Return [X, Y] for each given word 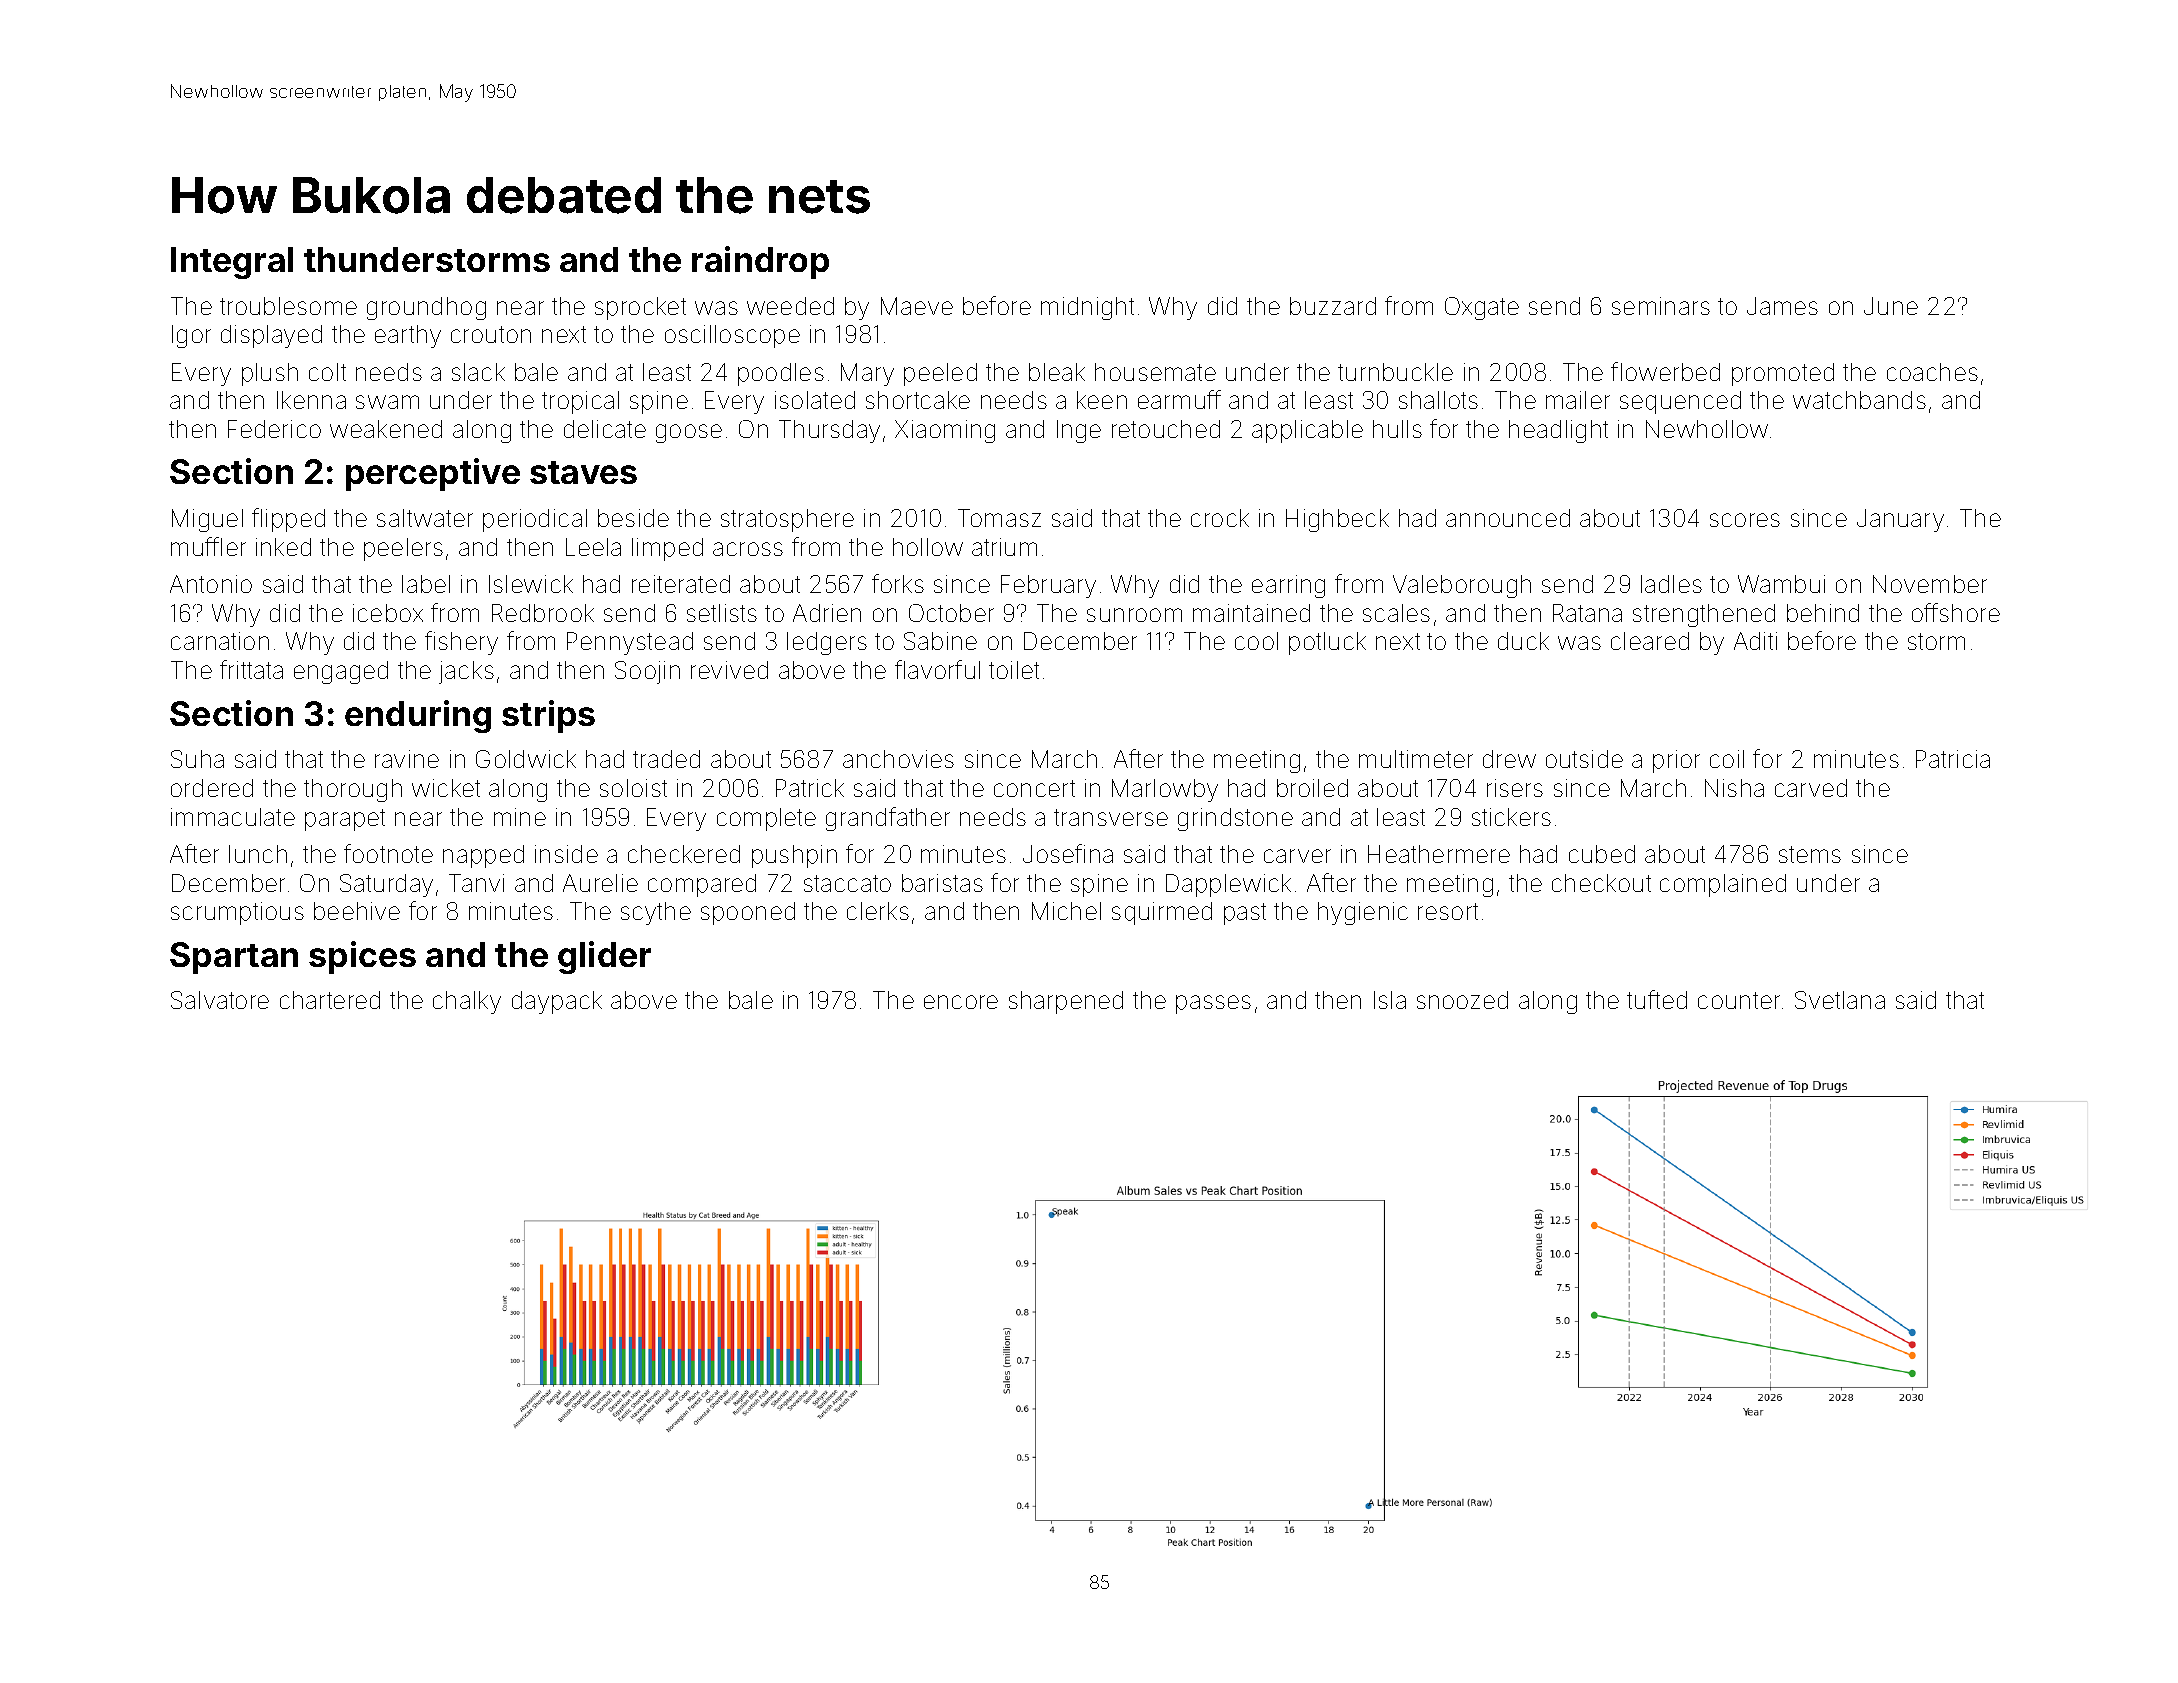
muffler [208, 546]
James [1782, 306]
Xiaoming [945, 431]
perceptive [433, 474]
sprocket [640, 308]
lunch [258, 854]
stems [1810, 854]
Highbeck [1337, 520]
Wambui [1781, 584]
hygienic [1363, 913]
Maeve [917, 306]
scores [1745, 520]
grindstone [1235, 819]
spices [362, 957]
